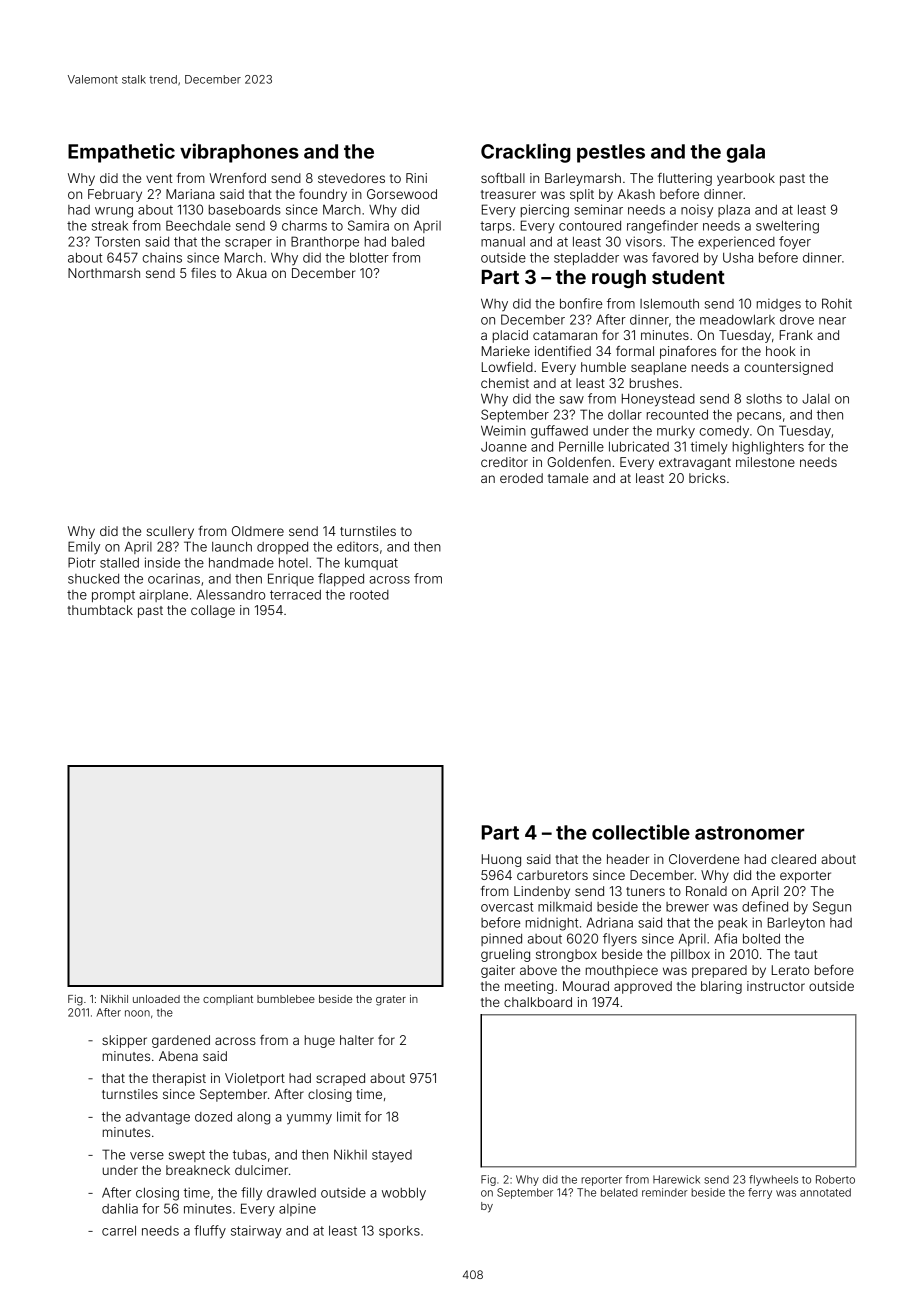  What do you see at coordinates (210, 1232) in the document?
I see `fluffy` at bounding box center [210, 1232].
